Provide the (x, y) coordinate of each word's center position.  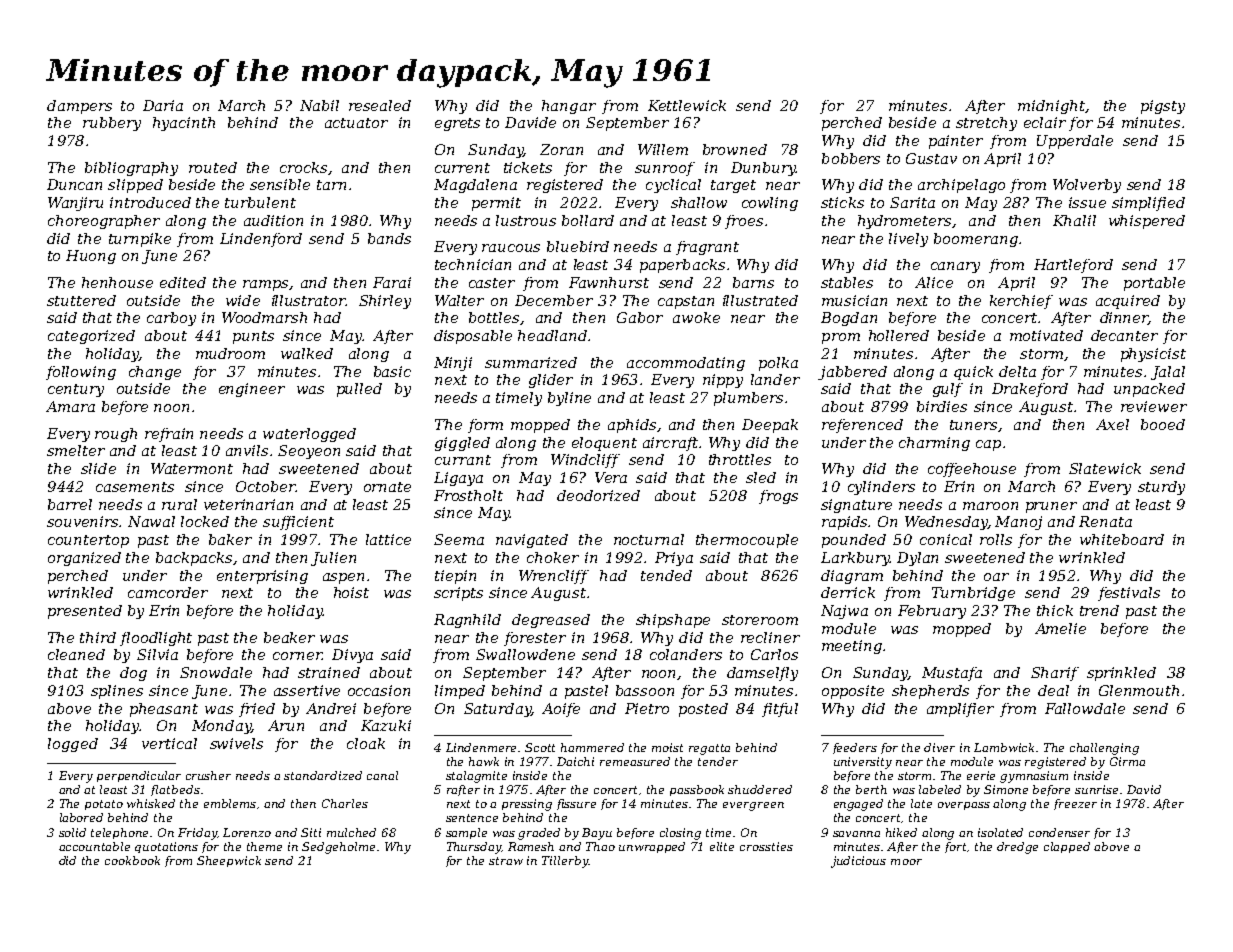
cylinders (881, 488)
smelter (76, 450)
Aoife (561, 710)
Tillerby (565, 862)
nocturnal (649, 539)
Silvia (157, 654)
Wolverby (1087, 186)
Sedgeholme (338, 848)
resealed (380, 105)
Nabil (319, 105)
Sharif (1055, 674)
